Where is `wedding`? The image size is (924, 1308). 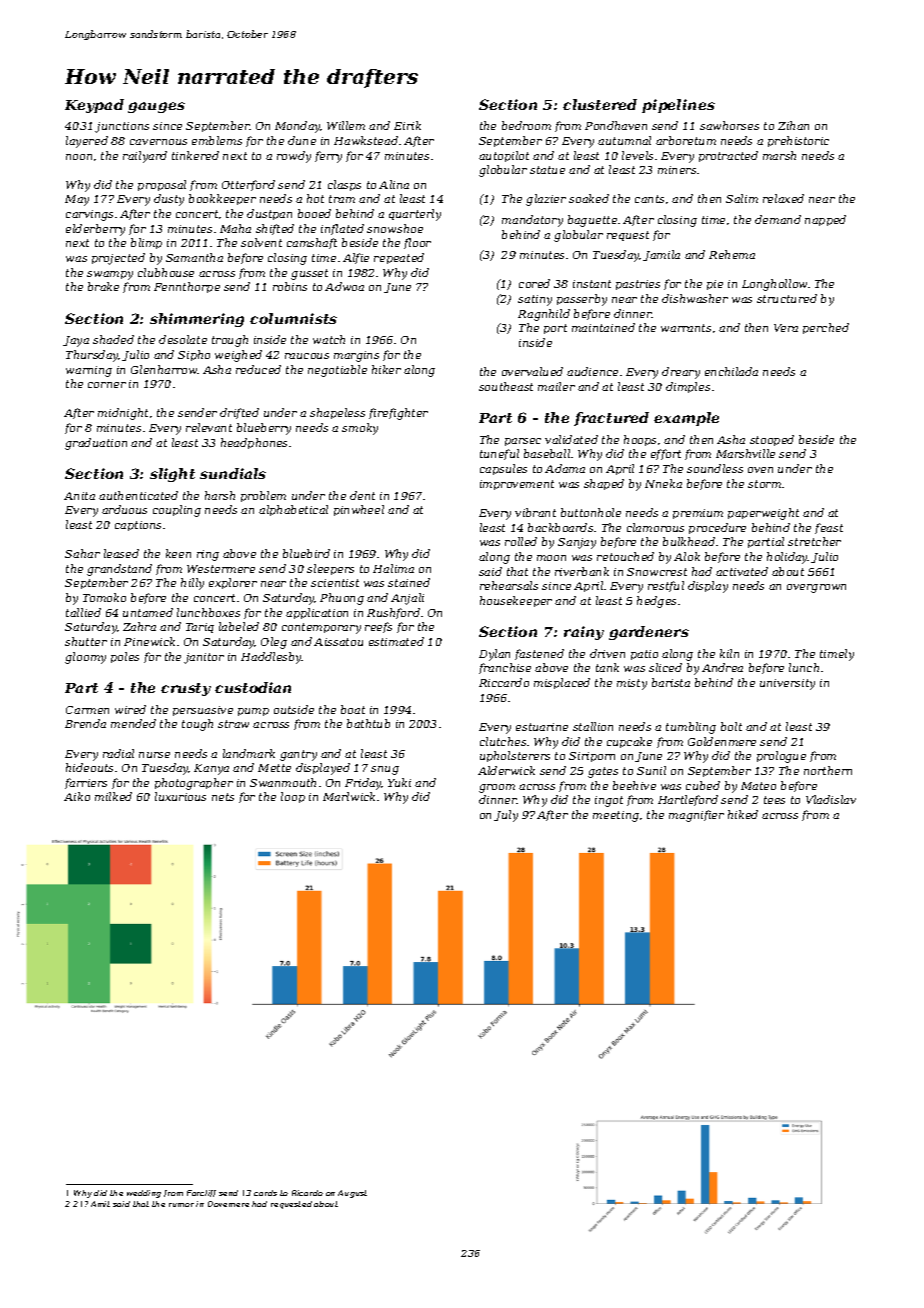 wedding is located at coordinates (144, 1194).
